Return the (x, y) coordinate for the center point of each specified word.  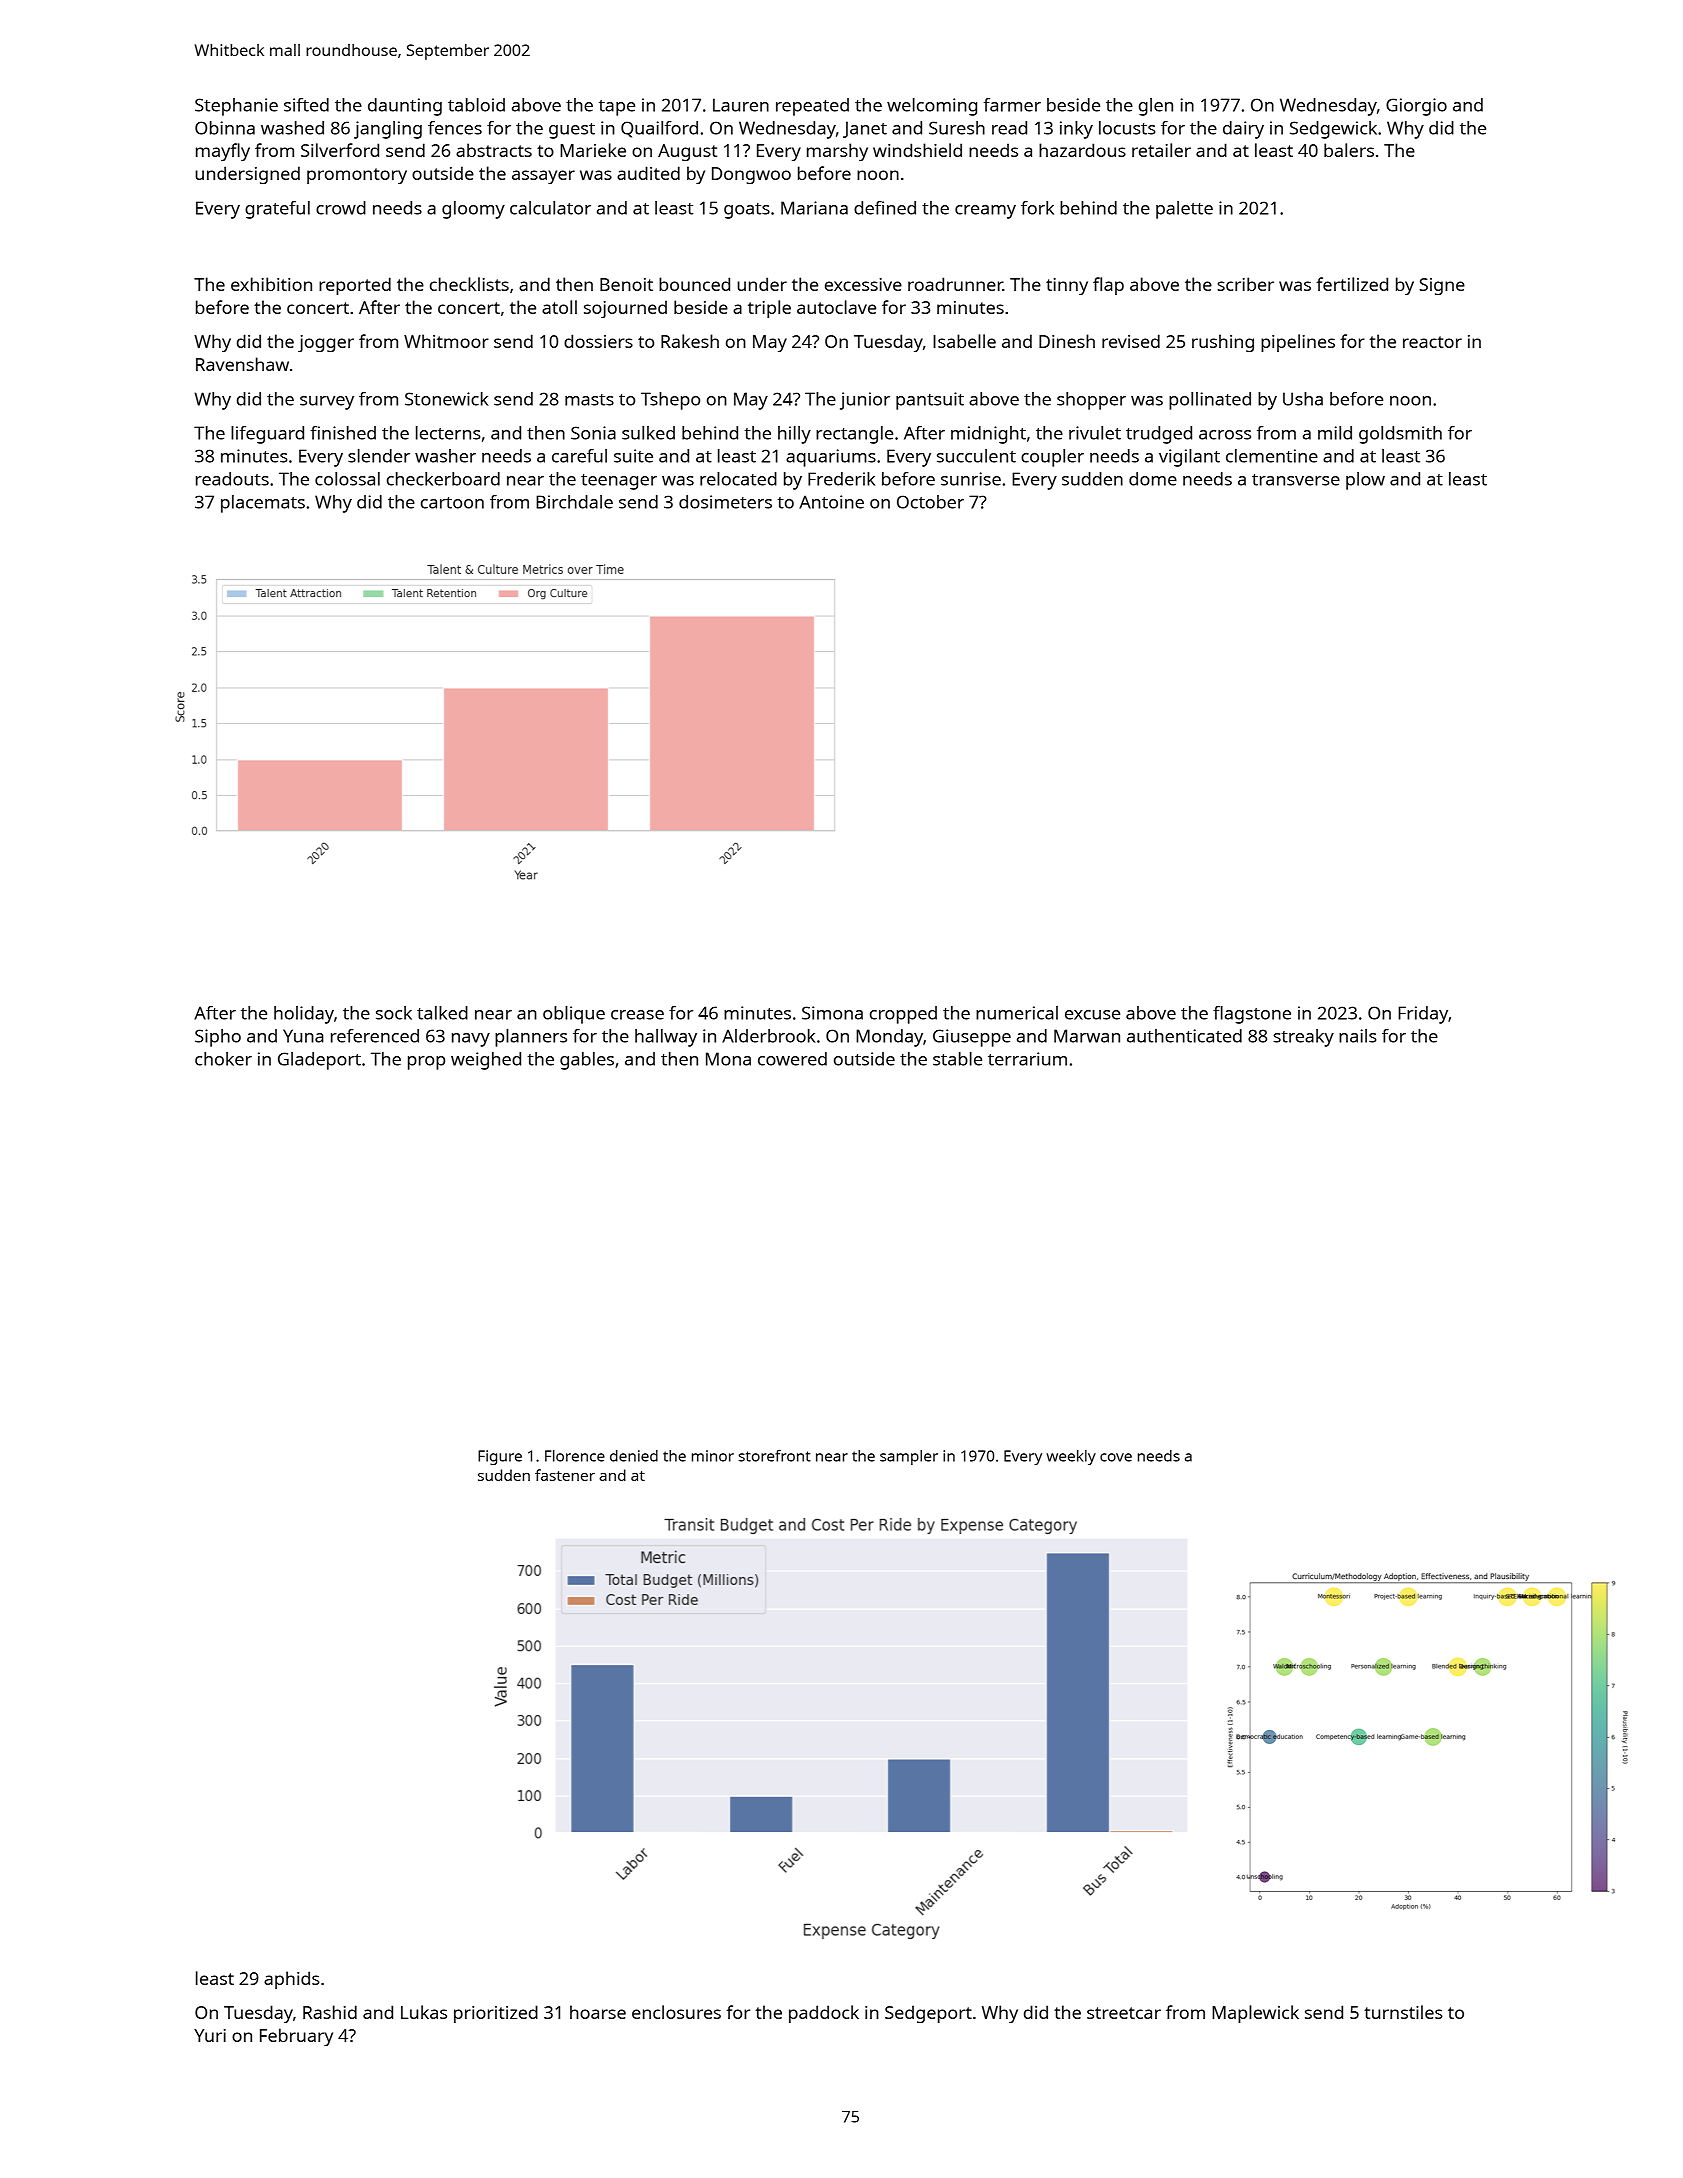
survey (327, 403)
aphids (292, 1980)
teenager (619, 482)
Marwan (1087, 1036)
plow (1365, 481)
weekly (1071, 1457)
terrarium (1027, 1059)
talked (442, 1013)
